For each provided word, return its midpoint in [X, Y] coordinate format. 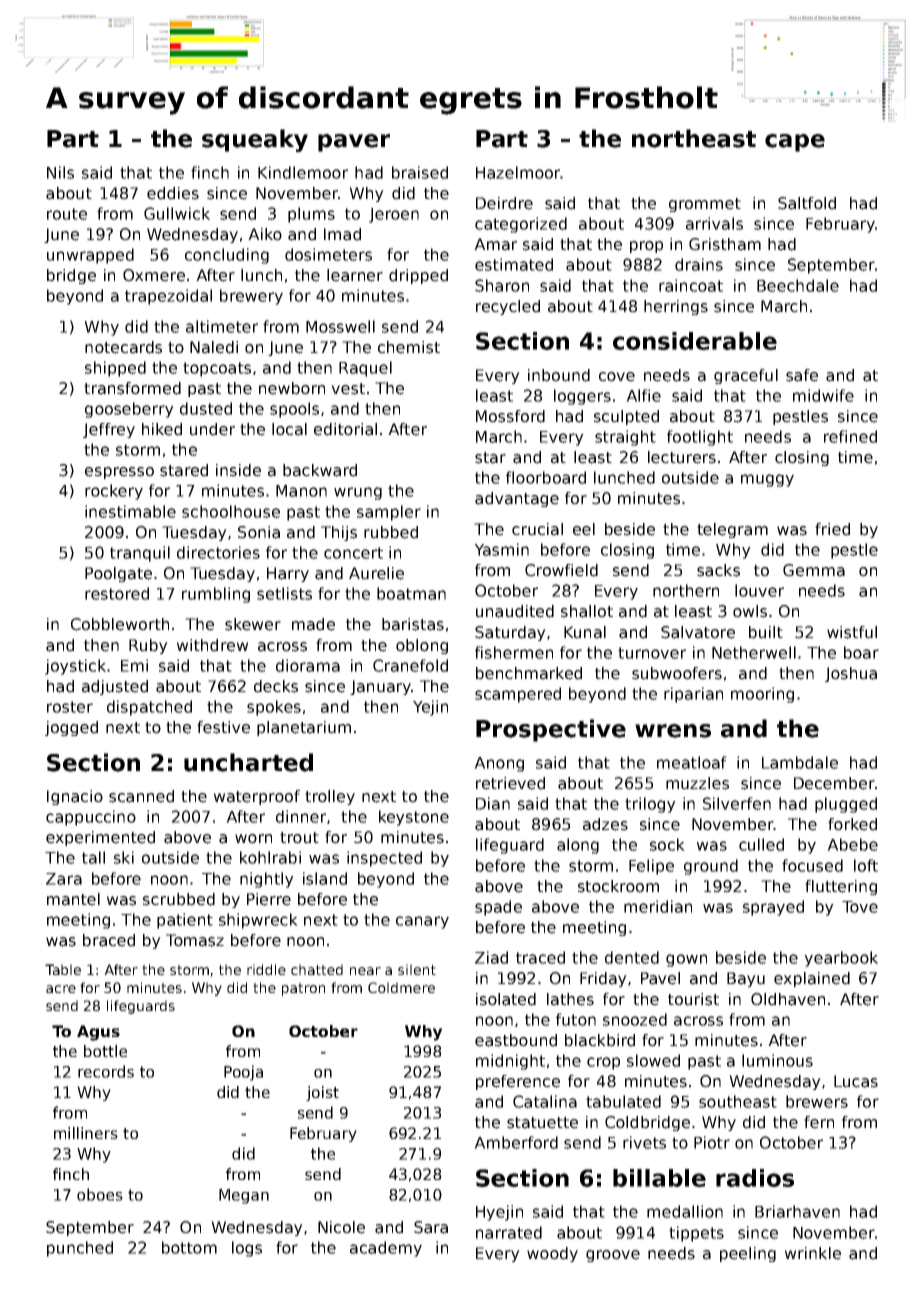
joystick [75, 667]
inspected [384, 859]
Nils [60, 172]
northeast [694, 138]
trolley [330, 797]
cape [795, 143]
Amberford [516, 1142]
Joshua [851, 674]
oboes [100, 1194]
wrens [673, 731]
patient [185, 921]
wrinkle [813, 1253]
